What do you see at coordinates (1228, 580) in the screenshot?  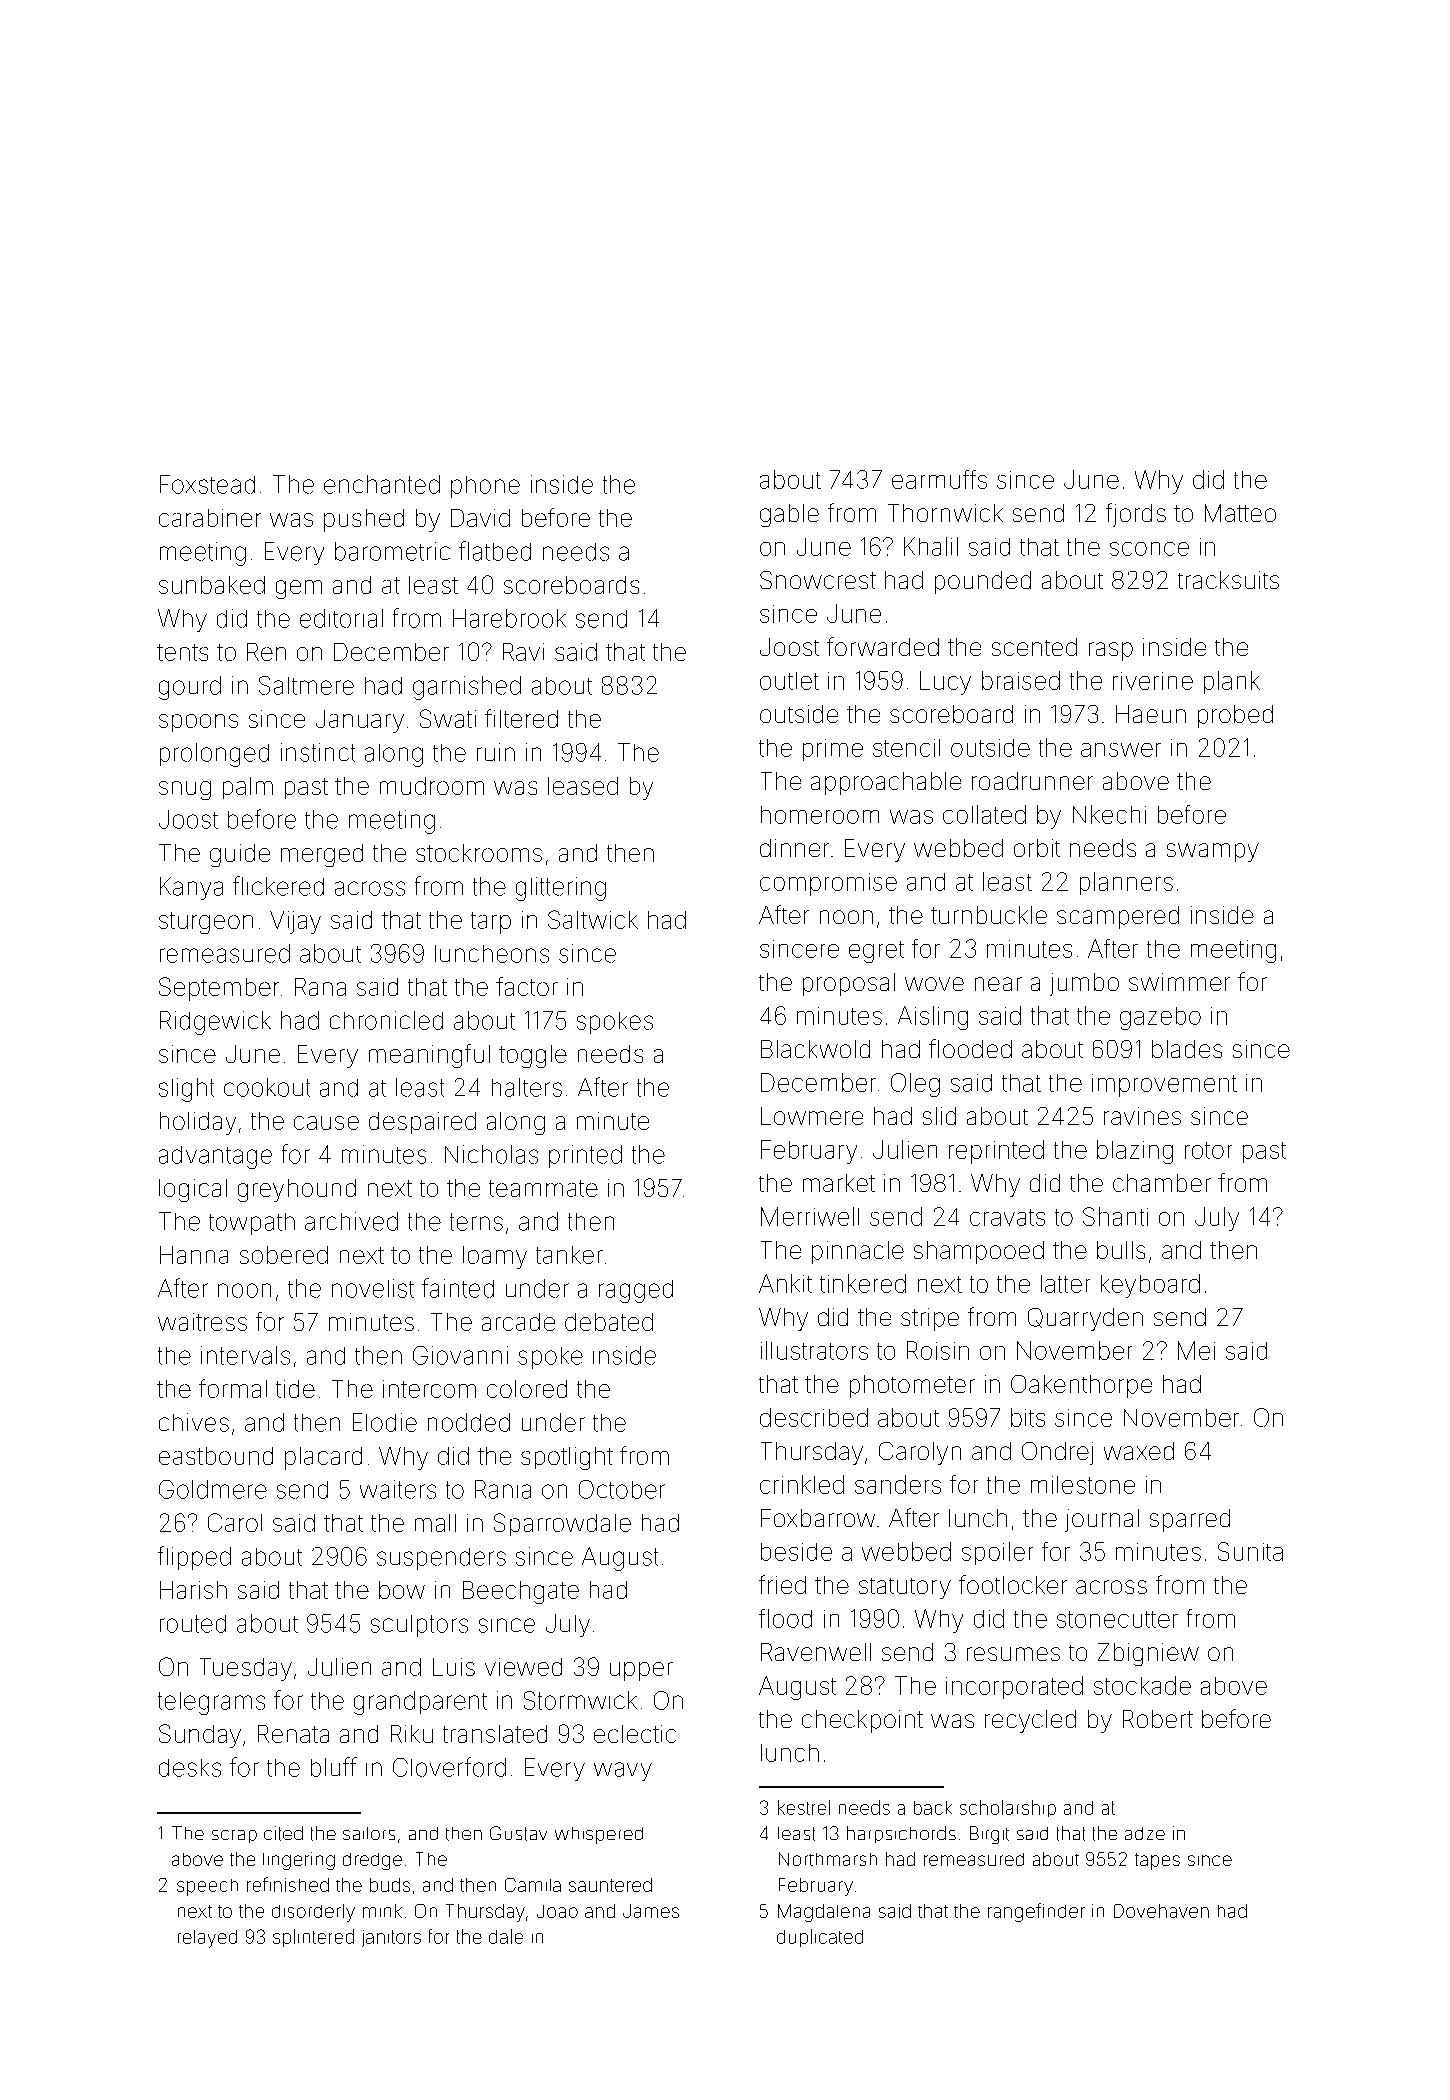 I see `tracksuits` at bounding box center [1228, 580].
